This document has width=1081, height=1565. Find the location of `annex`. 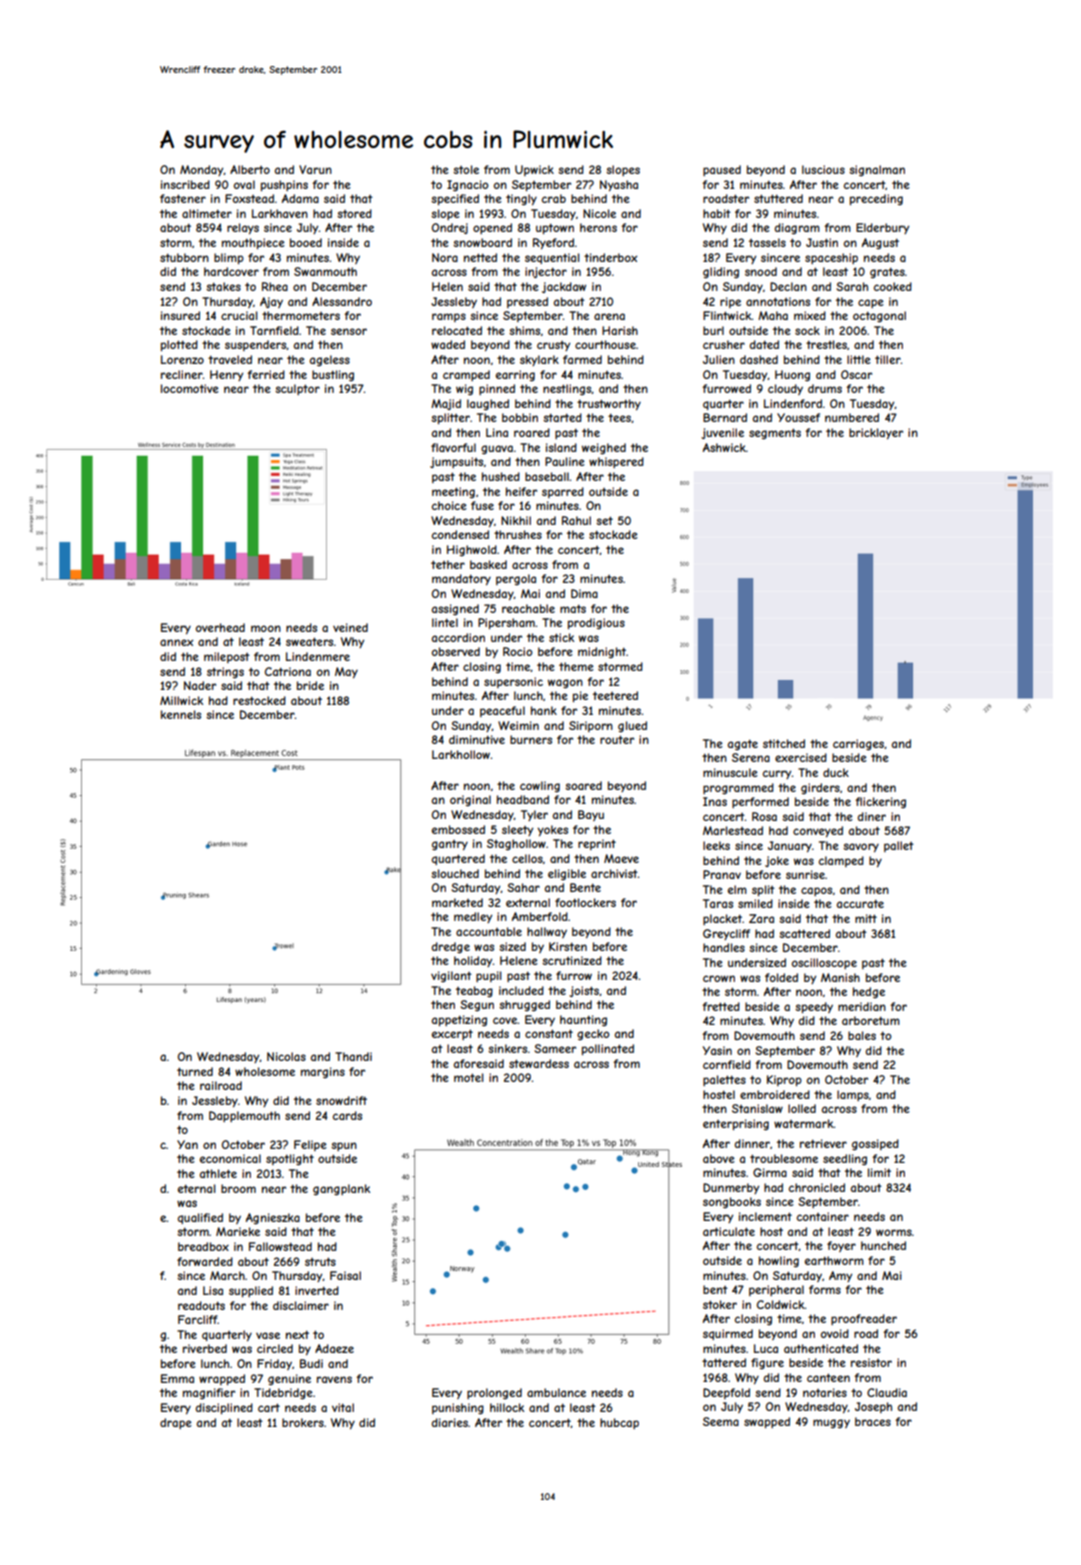

annex is located at coordinates (176, 642).
